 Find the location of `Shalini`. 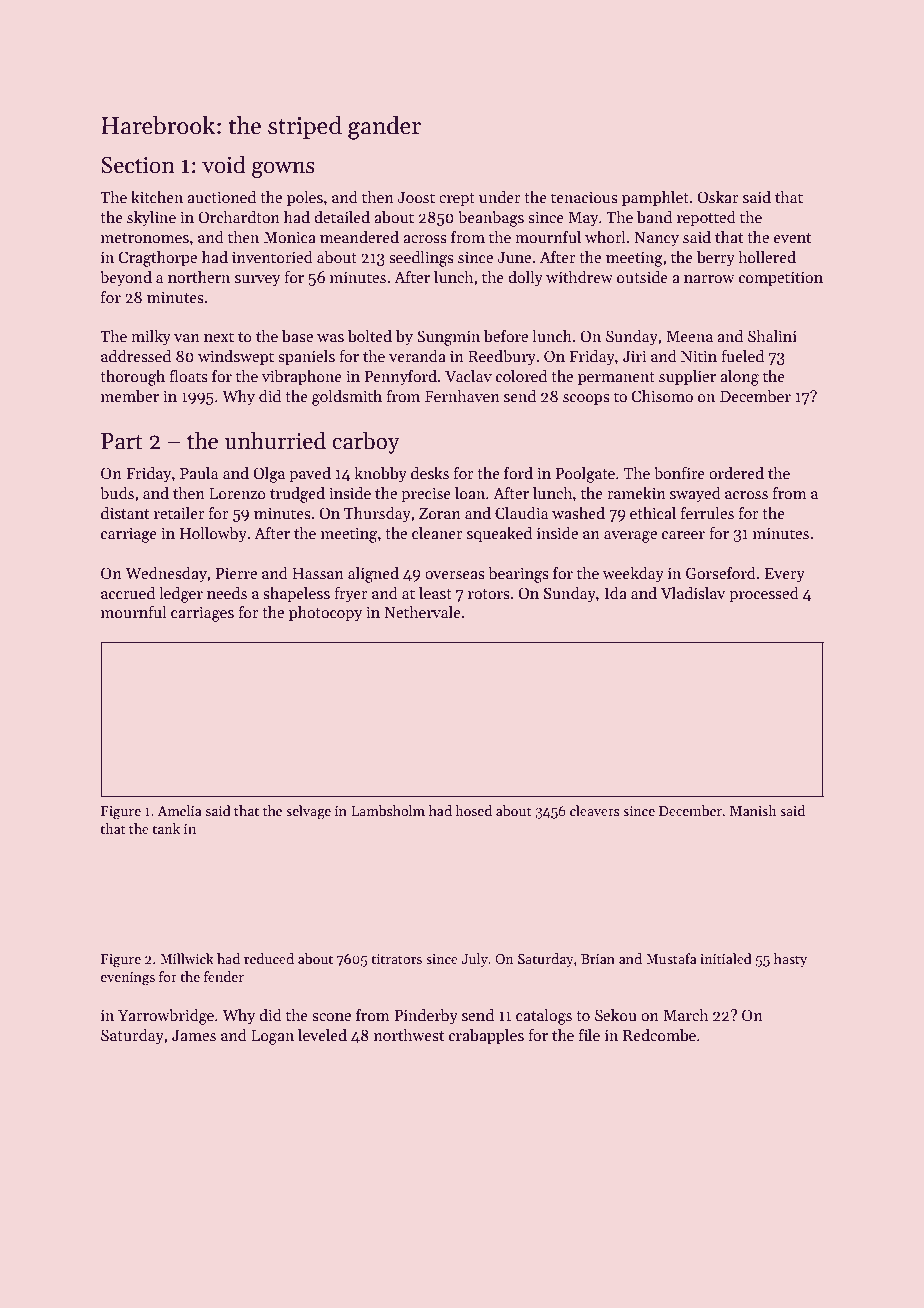

Shalini is located at coordinates (772, 336).
